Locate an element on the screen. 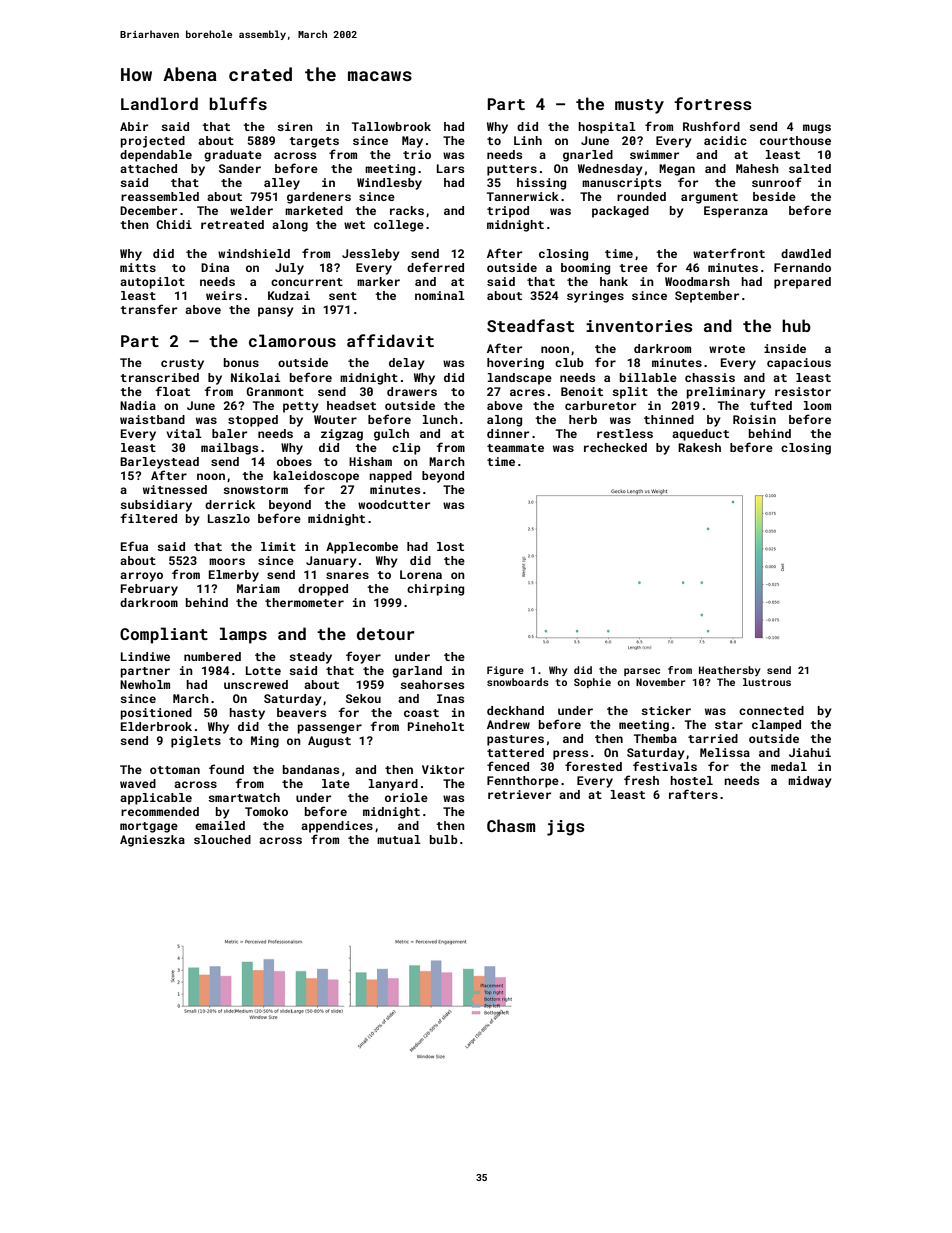 The image size is (952, 1233). siren is located at coordinates (295, 126).
